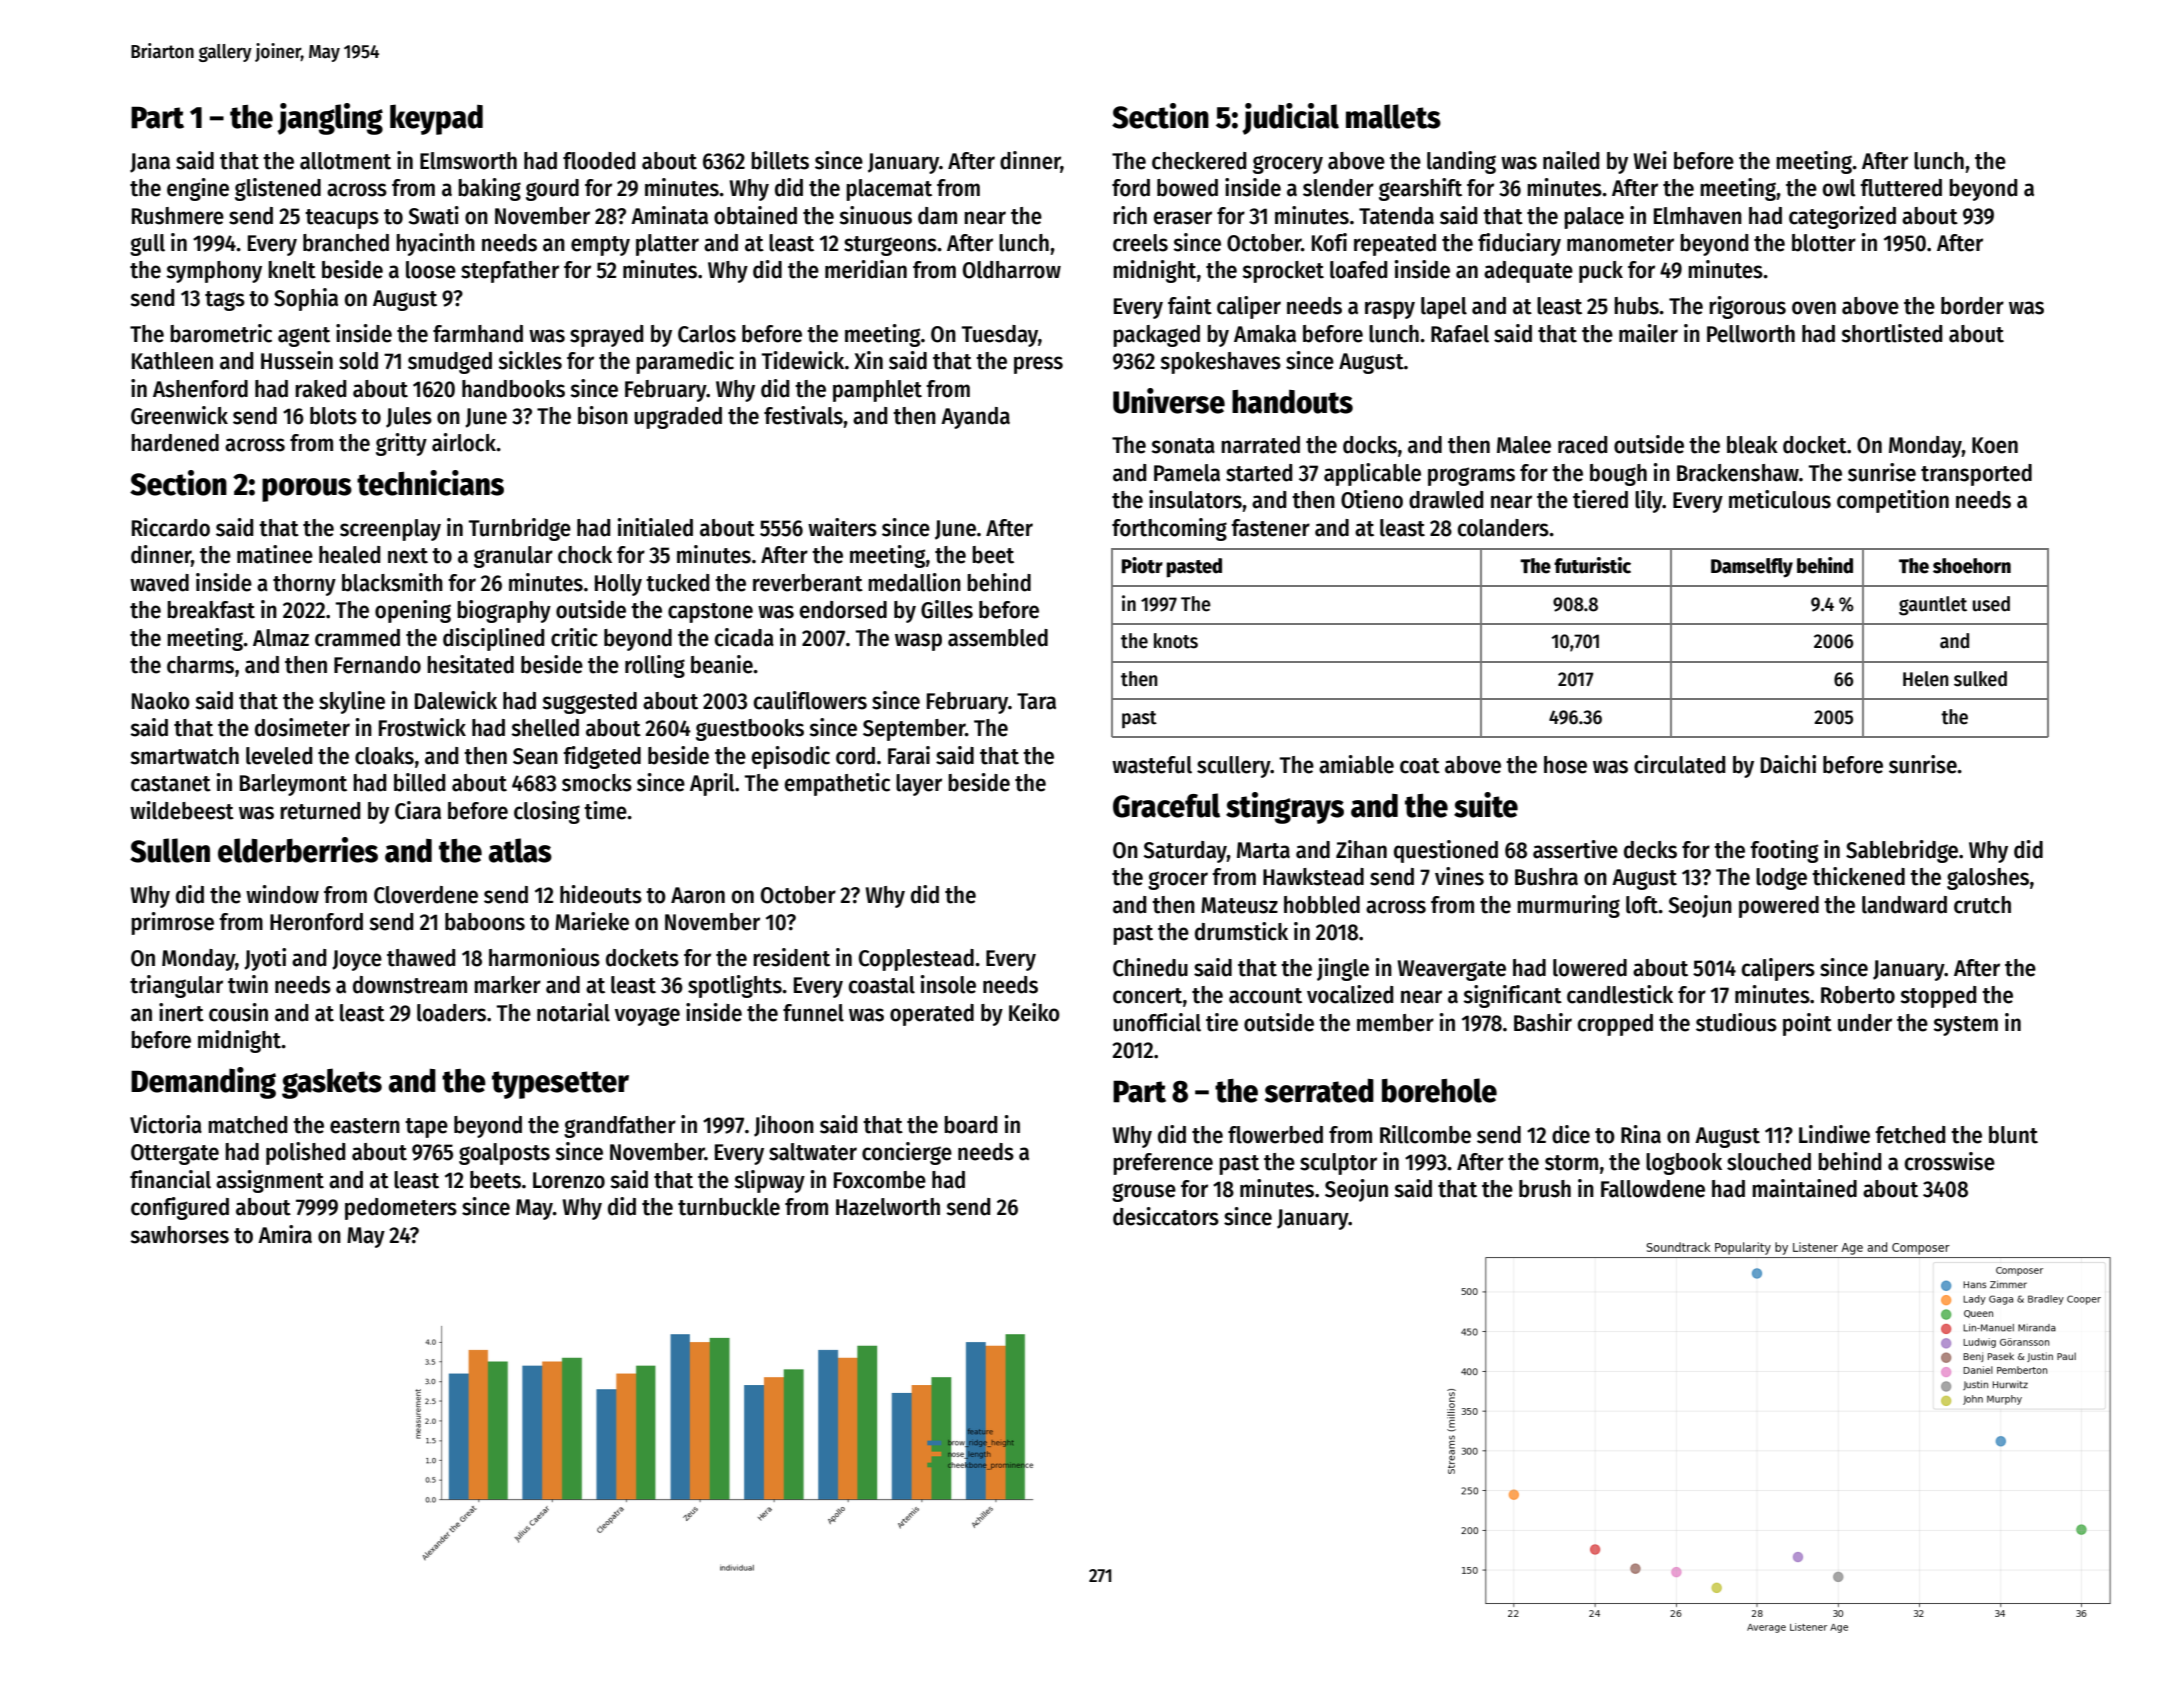 This page has height=1683, width=2178. Describe the element at coordinates (150, 163) in the page. I see `Jana` at that location.
